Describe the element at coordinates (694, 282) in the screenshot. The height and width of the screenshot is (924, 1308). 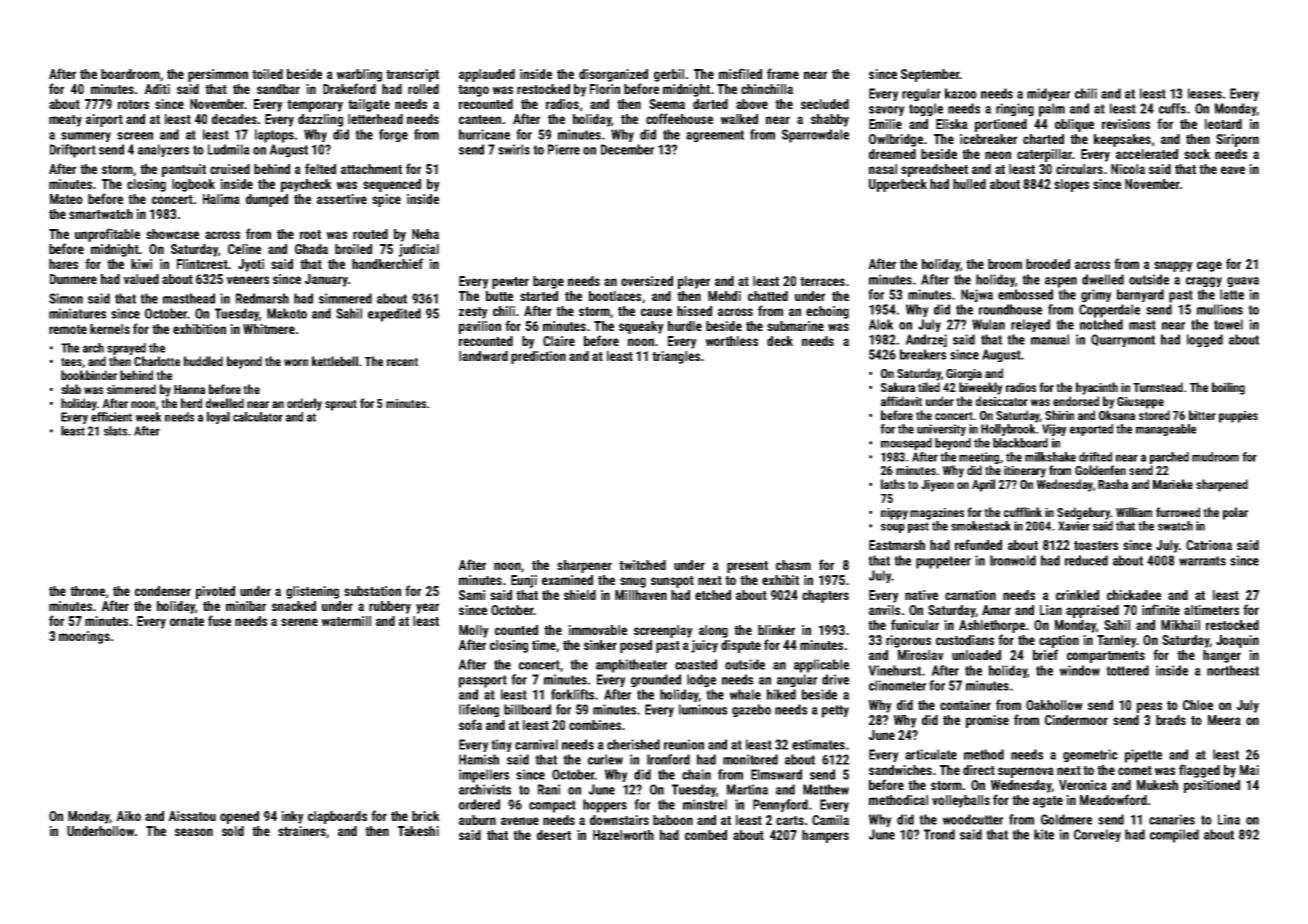
I see `player` at that location.
